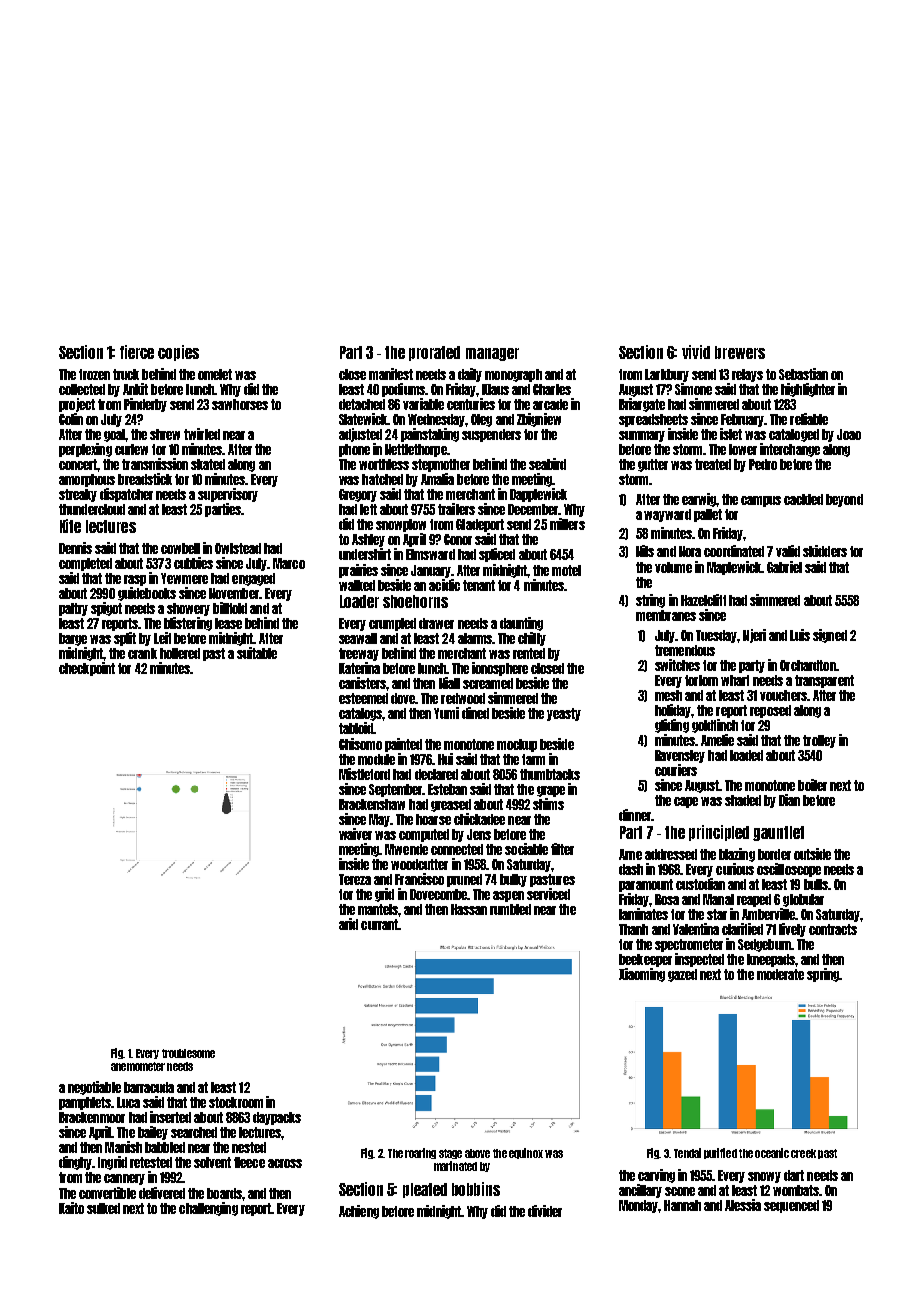  What do you see at coordinates (696, 352) in the screenshot?
I see `vivid` at bounding box center [696, 352].
